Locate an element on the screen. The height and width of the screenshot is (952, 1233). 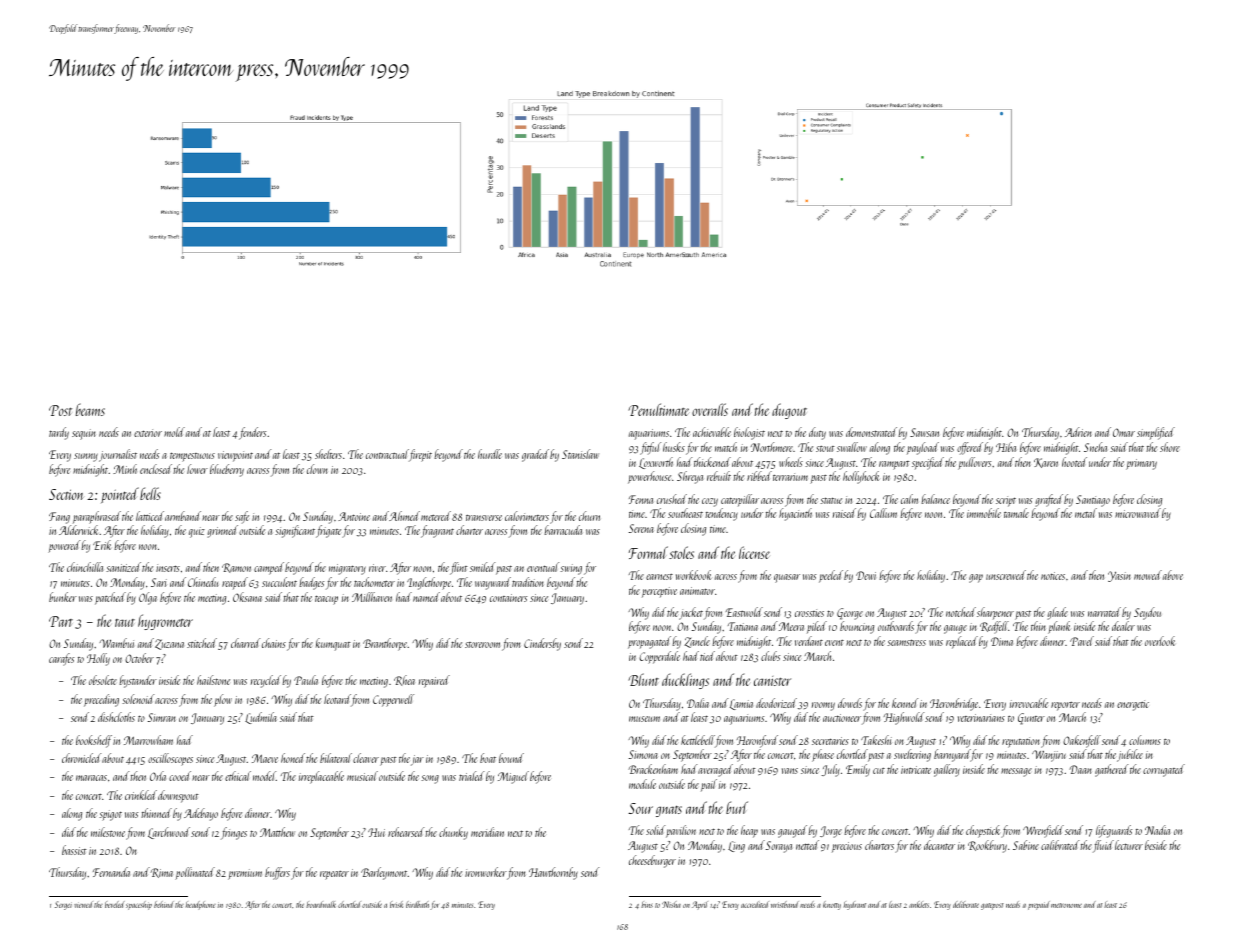
Omar is located at coordinates (1124, 432).
